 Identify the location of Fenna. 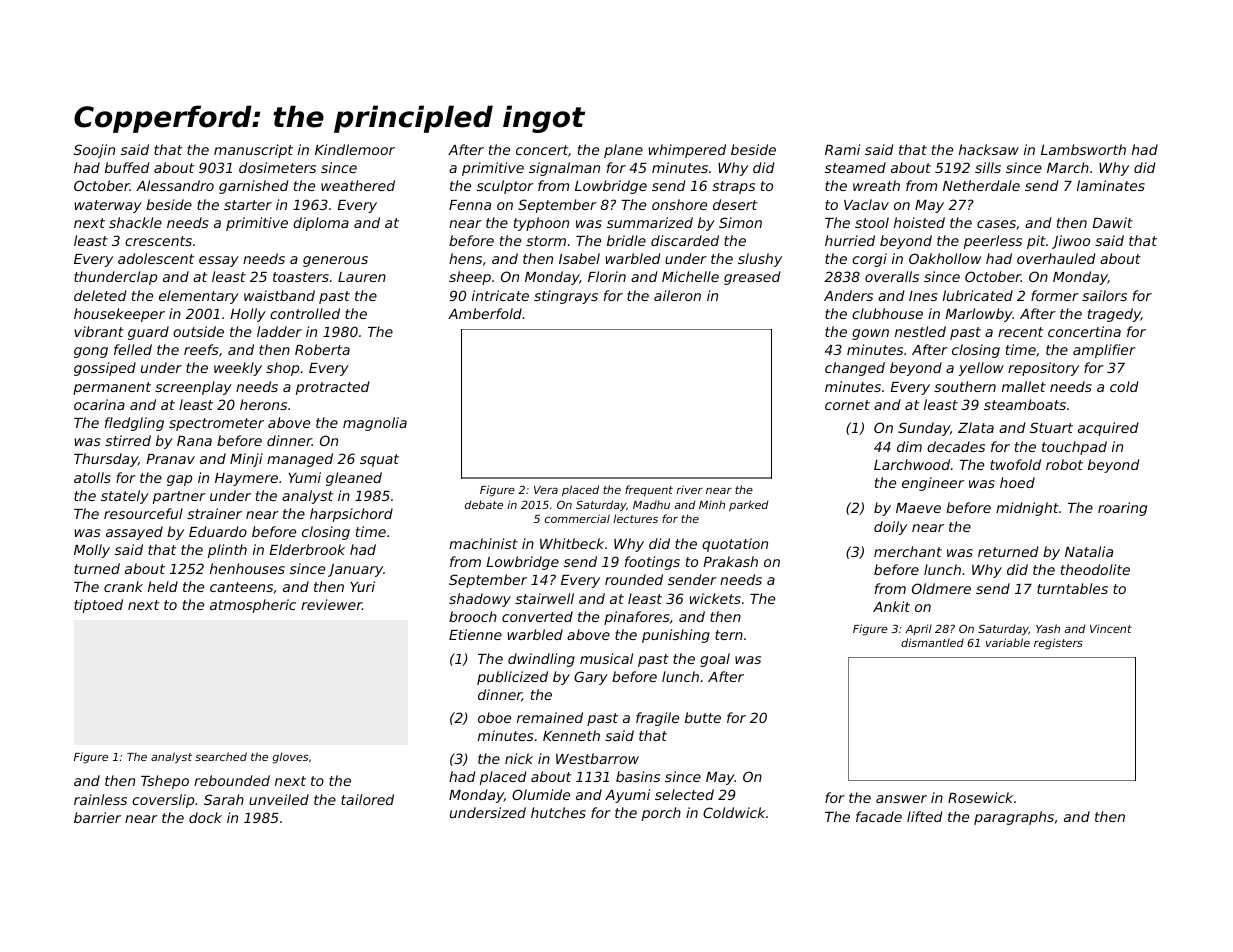
(470, 205).
